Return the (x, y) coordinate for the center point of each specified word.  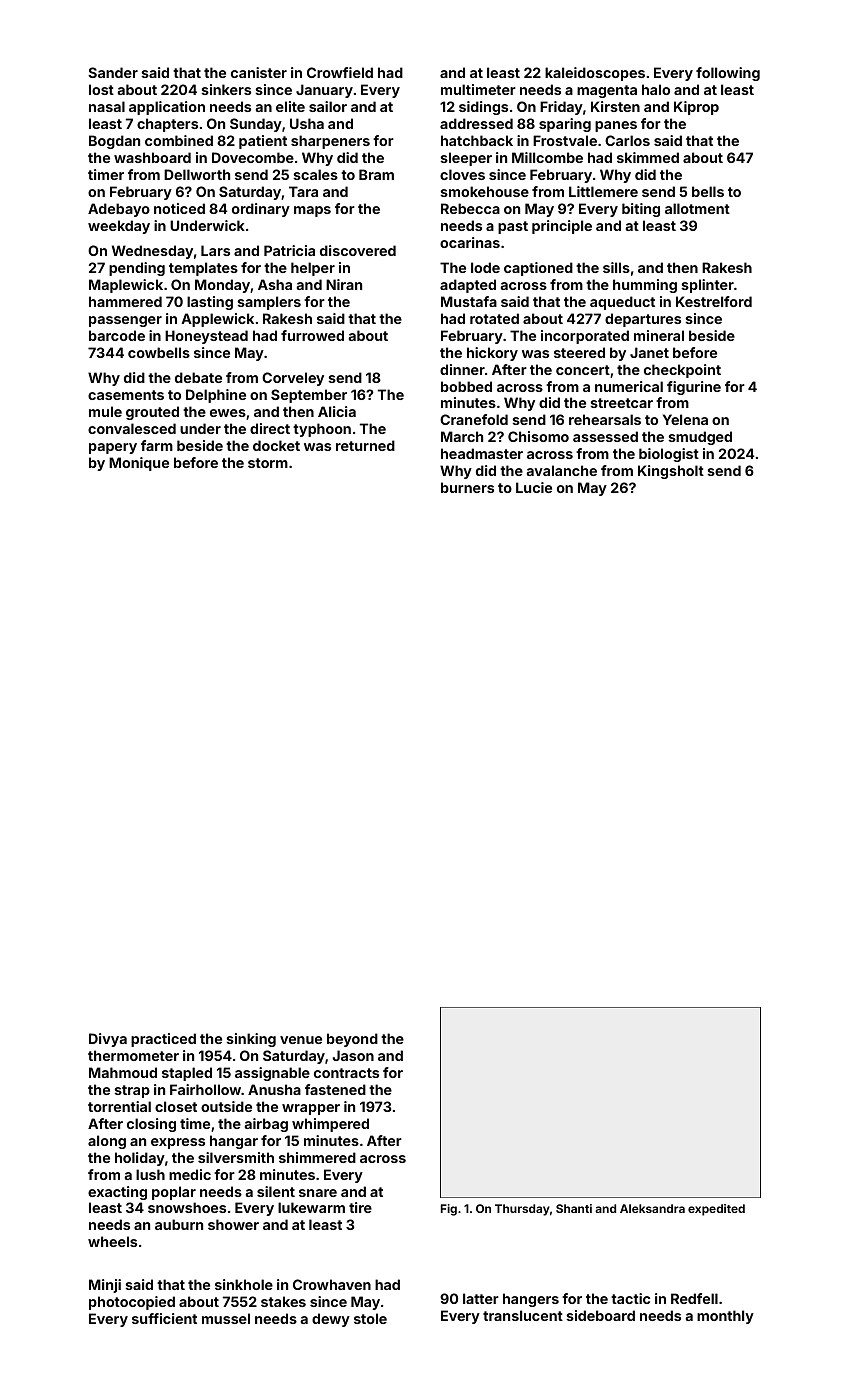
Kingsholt (671, 472)
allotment (697, 208)
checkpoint (682, 371)
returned (365, 445)
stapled (187, 1074)
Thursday (522, 1210)
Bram (376, 174)
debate (198, 377)
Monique (139, 464)
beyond (352, 1040)
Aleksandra (652, 1208)
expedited (716, 1210)
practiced (163, 1040)
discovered (358, 250)
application (167, 108)
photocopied (132, 1303)
